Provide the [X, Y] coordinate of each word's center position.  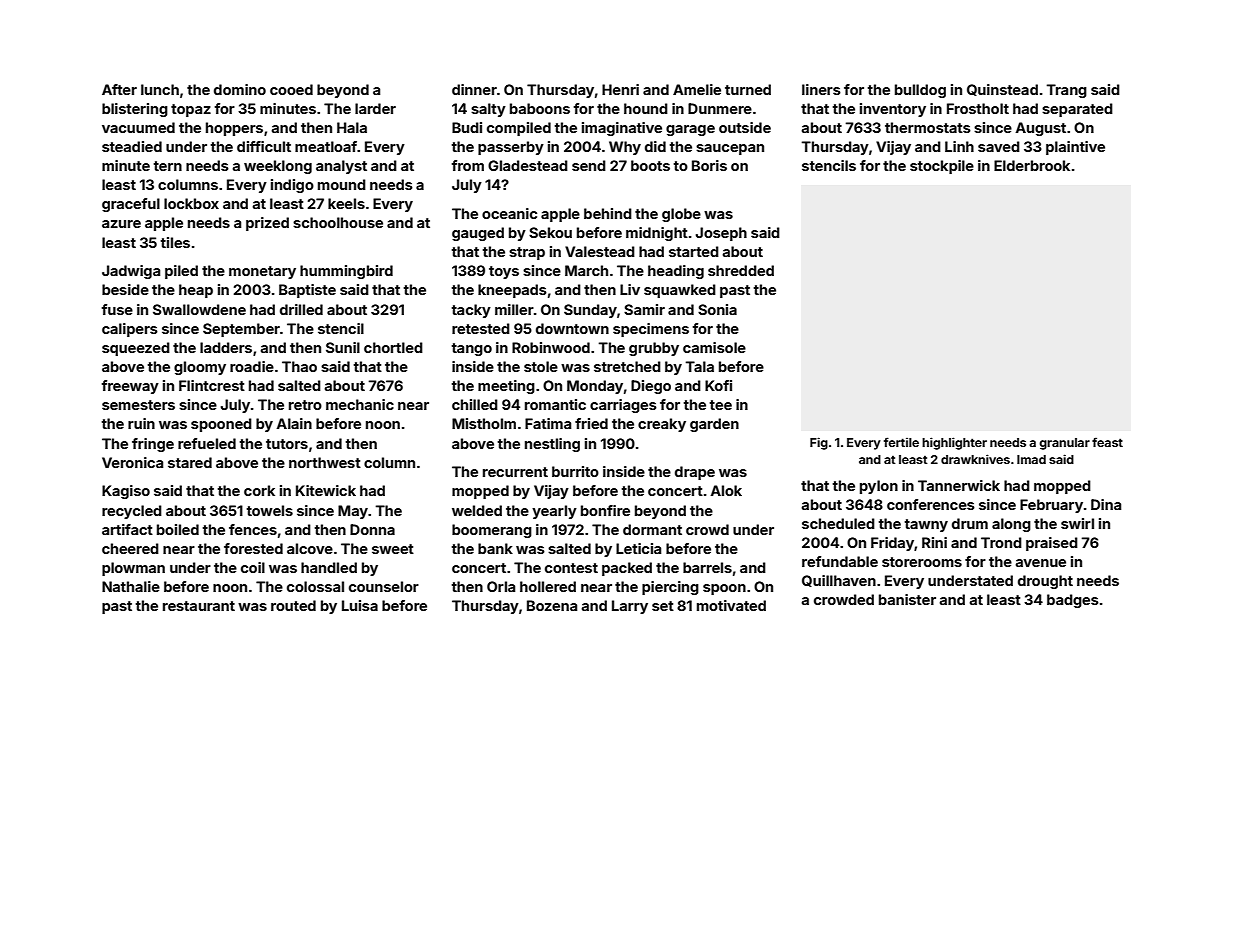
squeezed [136, 349]
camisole [714, 347]
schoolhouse [338, 222]
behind [608, 213]
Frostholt [978, 108]
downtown [572, 328]
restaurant [199, 606]
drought [1045, 582]
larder [375, 108]
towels [270, 510]
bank [495, 548]
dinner [474, 89]
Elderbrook [1032, 165]
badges [1073, 601]
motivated [731, 605]
